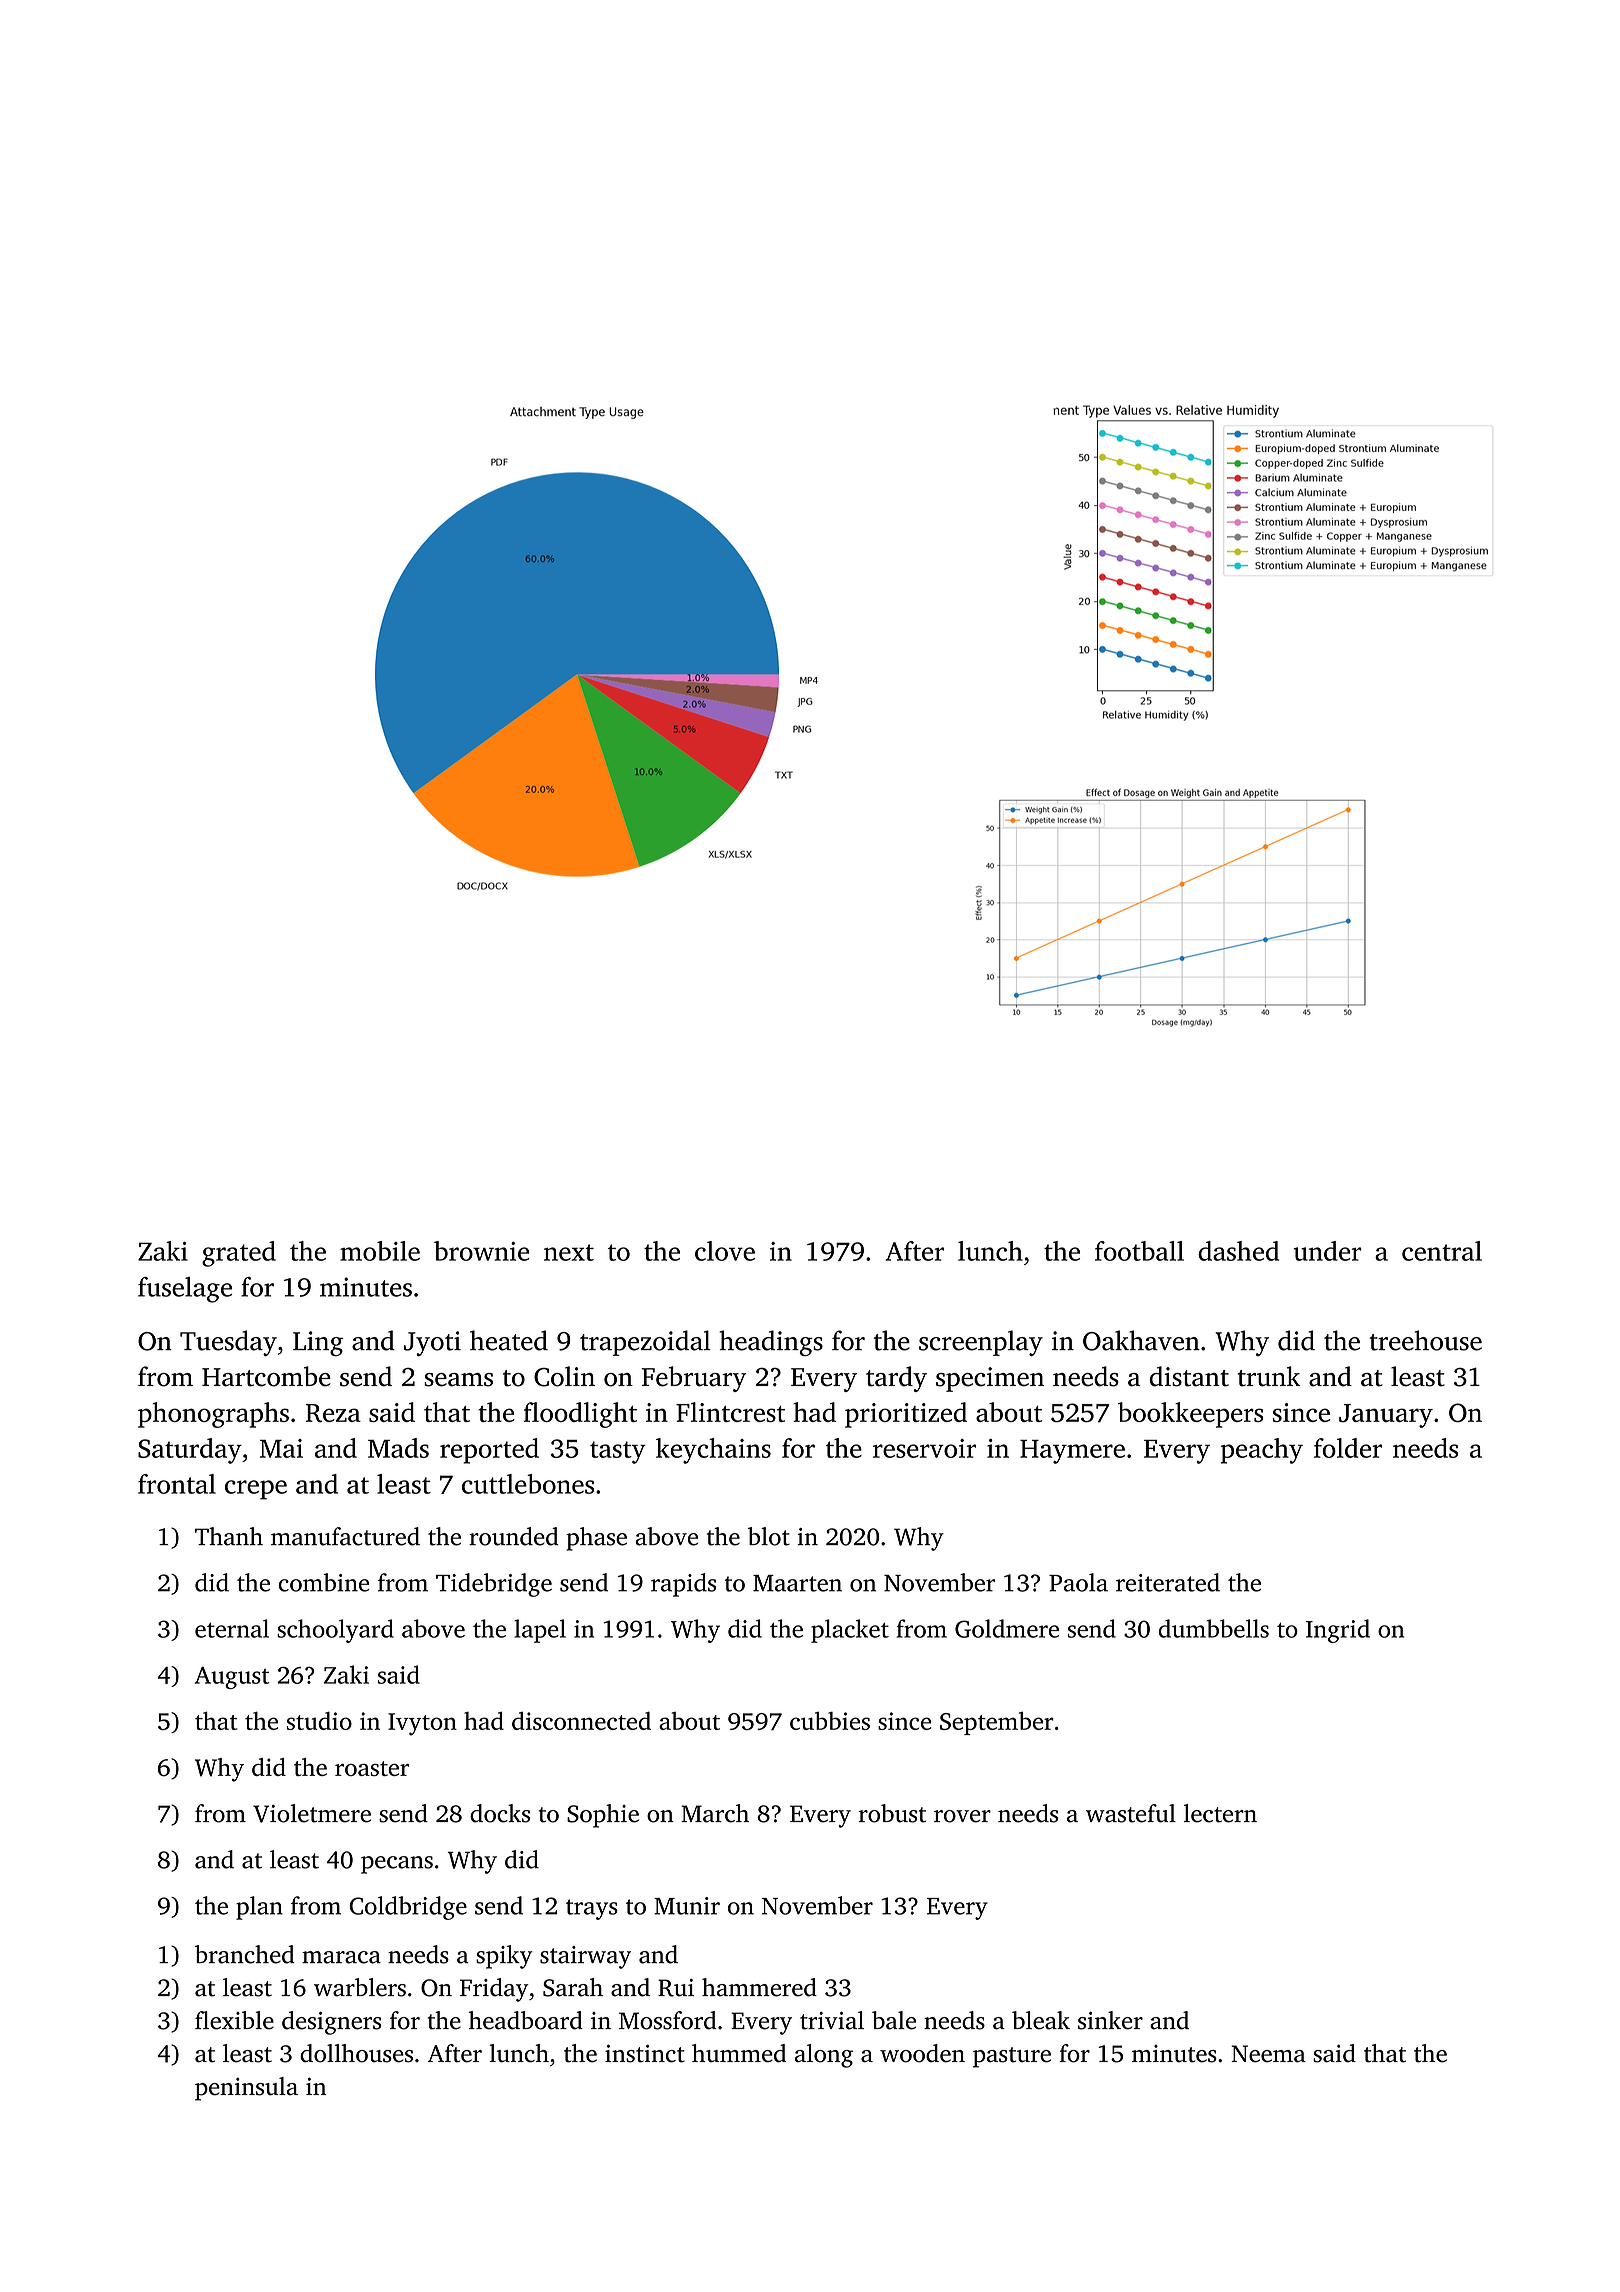 Image resolution: width=1620 pixels, height=2292 pixels. Describe the element at coordinates (234, 2020) in the image. I see `flexible` at that location.
